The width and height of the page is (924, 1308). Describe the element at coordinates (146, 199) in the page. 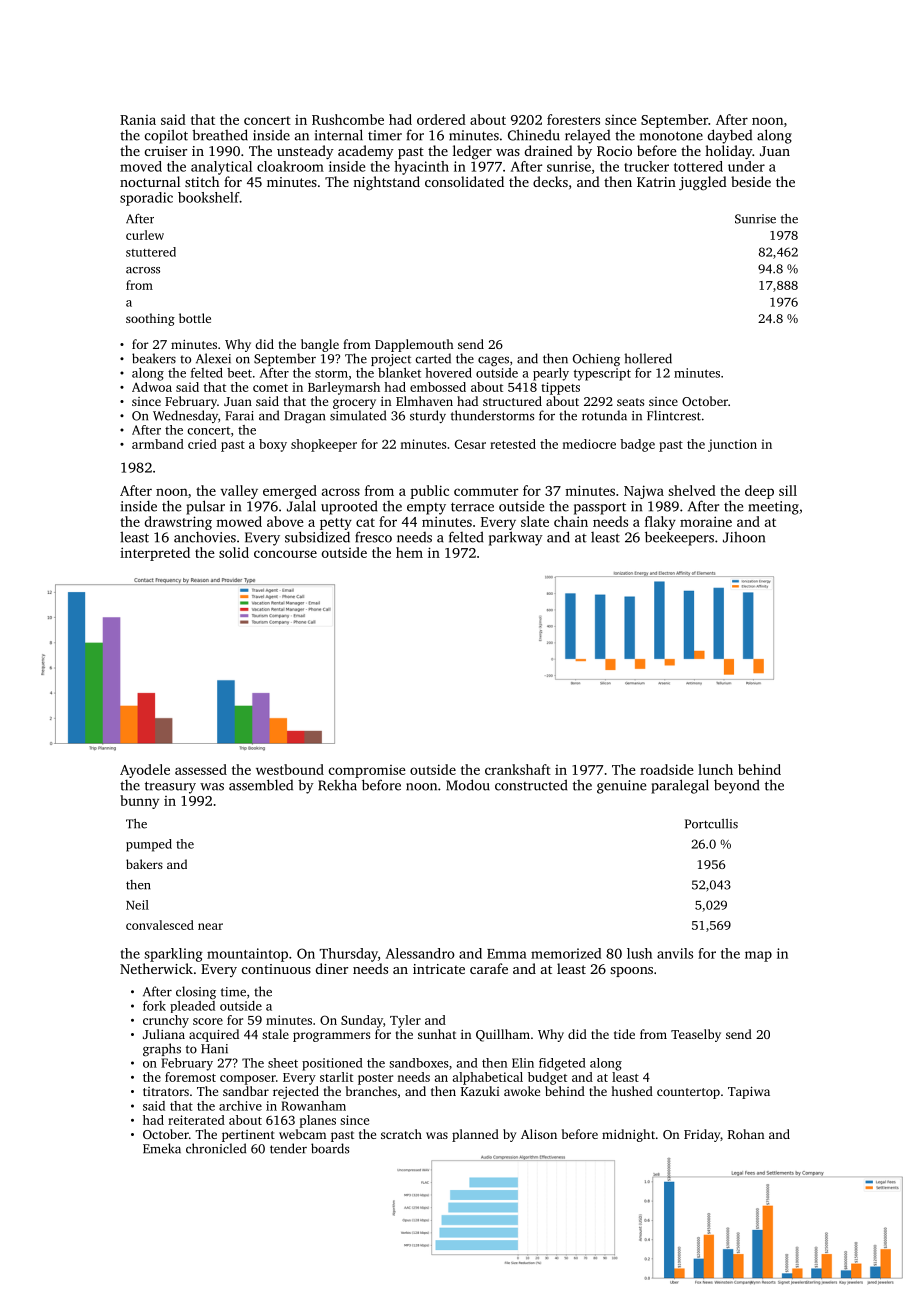

I see `sporadic` at that location.
